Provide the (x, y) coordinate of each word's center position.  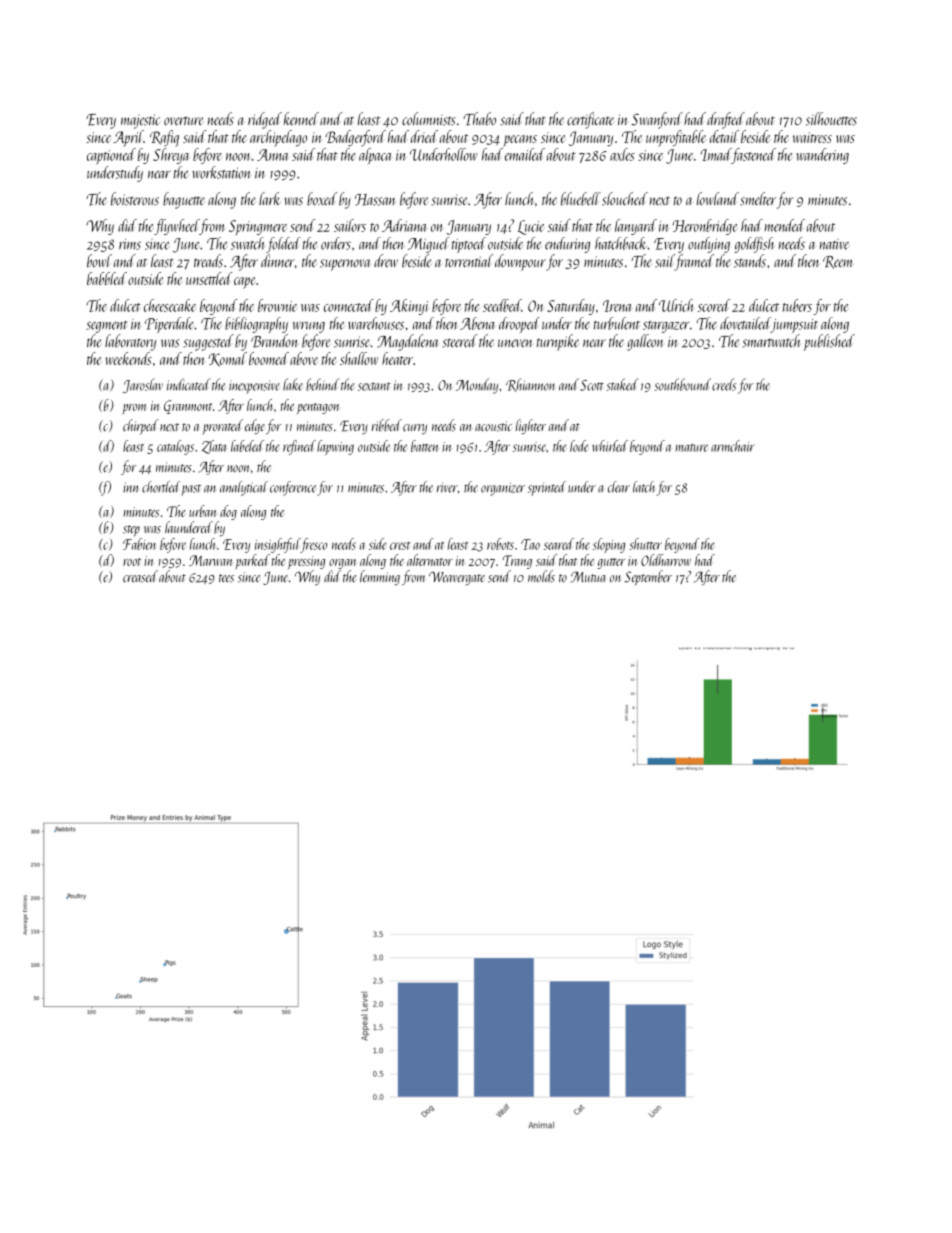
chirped (141, 427)
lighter (531, 426)
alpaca (375, 156)
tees (226, 578)
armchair (733, 446)
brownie (277, 305)
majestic (140, 121)
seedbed (502, 305)
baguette (184, 200)
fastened (754, 156)
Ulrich (676, 305)
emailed (525, 154)
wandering (823, 156)
